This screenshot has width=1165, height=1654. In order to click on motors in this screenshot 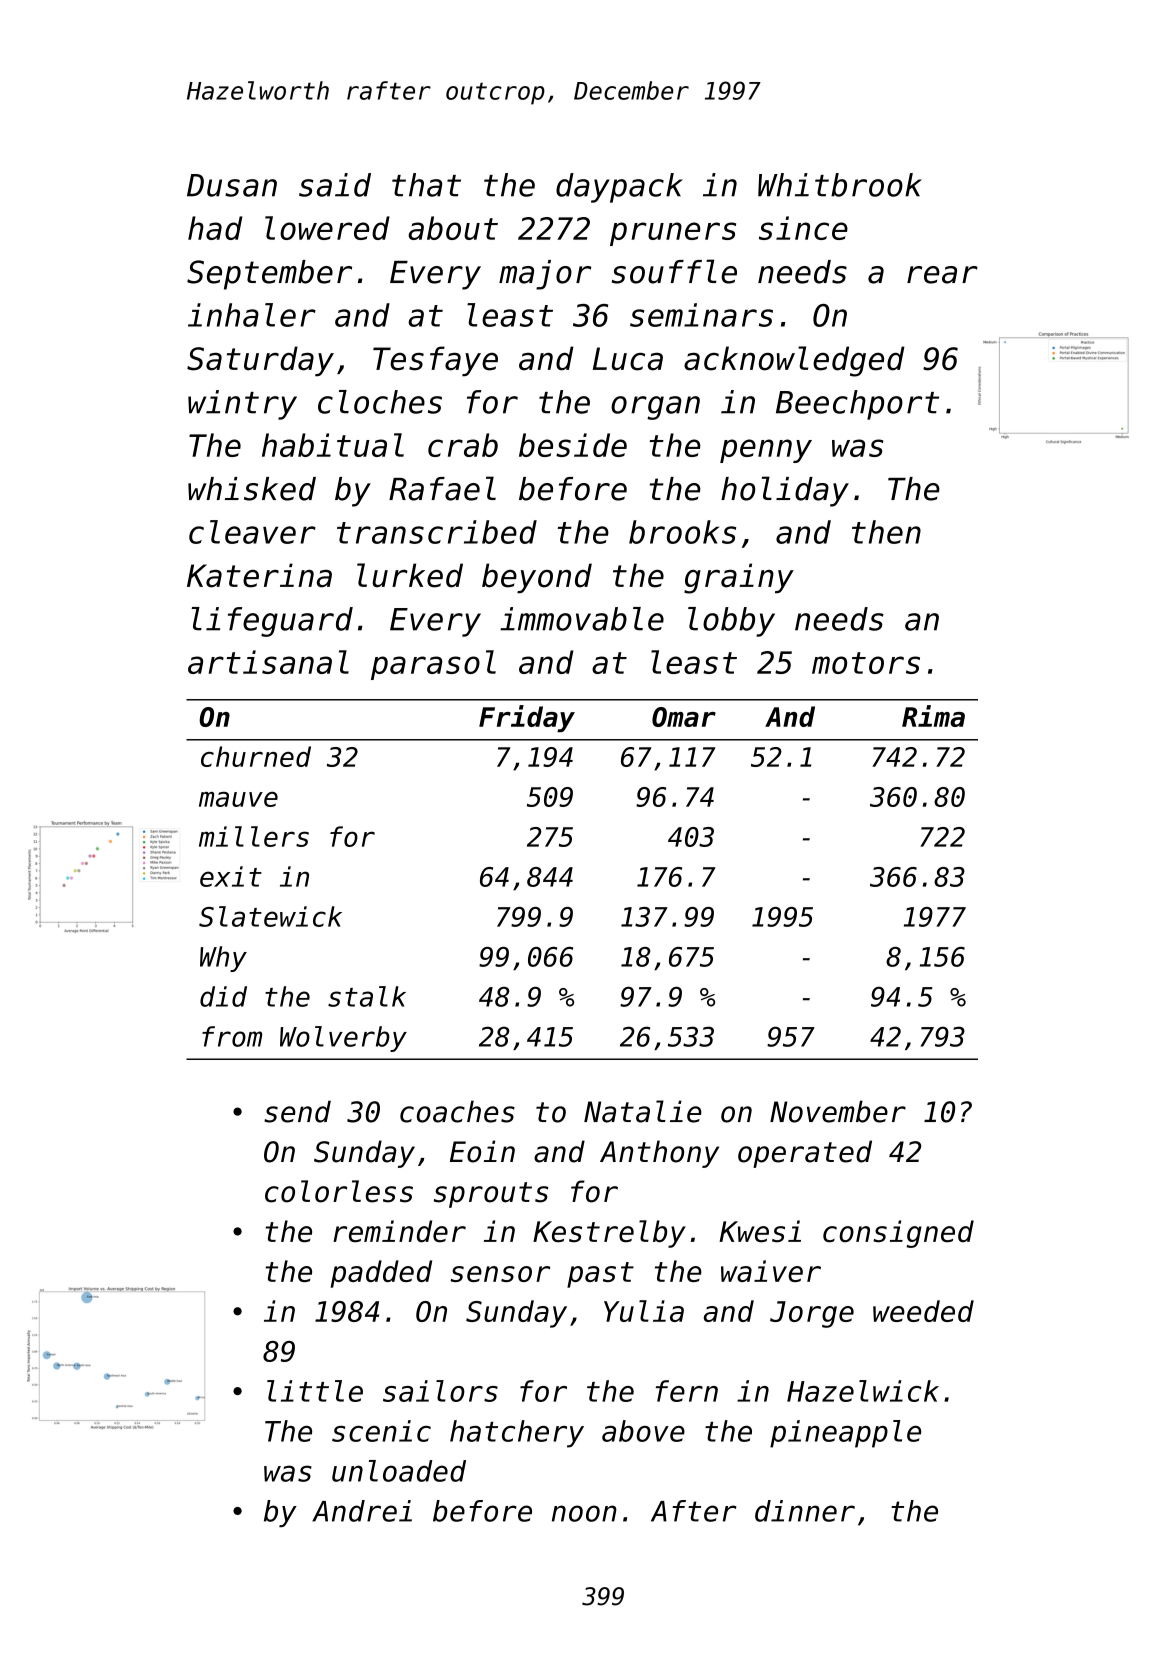, I will do `click(866, 663)`.
